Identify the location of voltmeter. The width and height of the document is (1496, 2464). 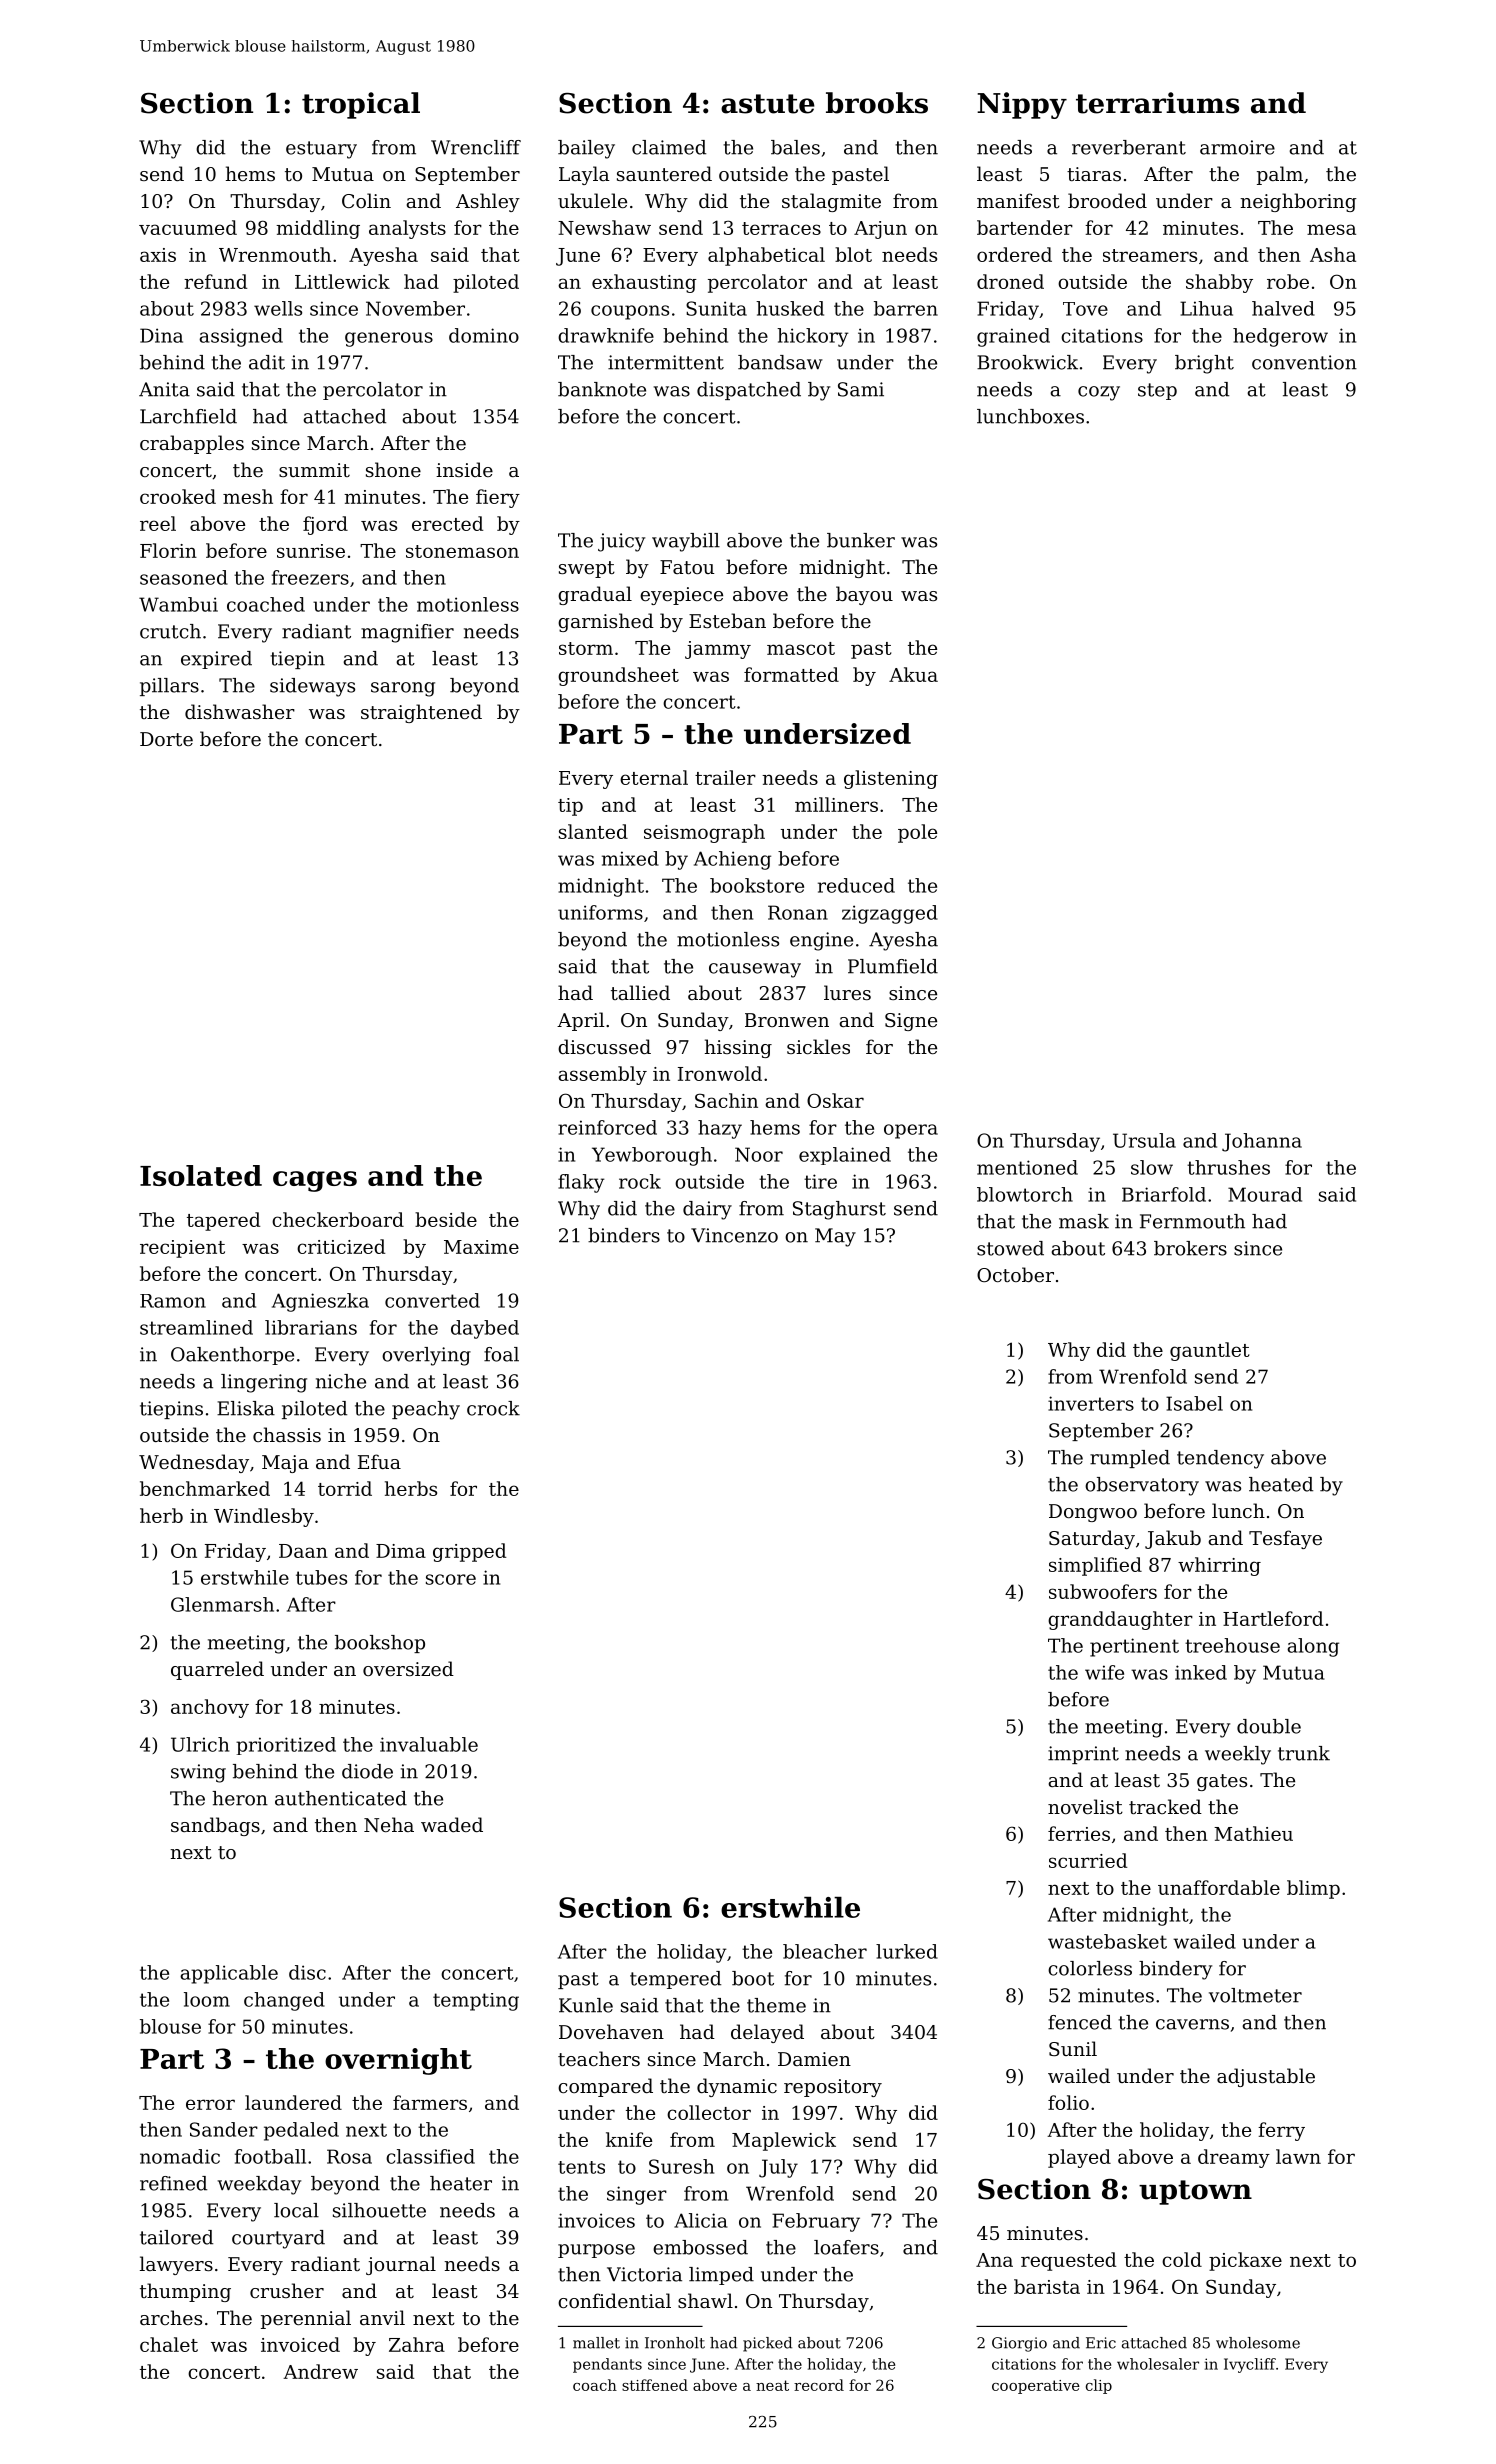
(1255, 1995).
